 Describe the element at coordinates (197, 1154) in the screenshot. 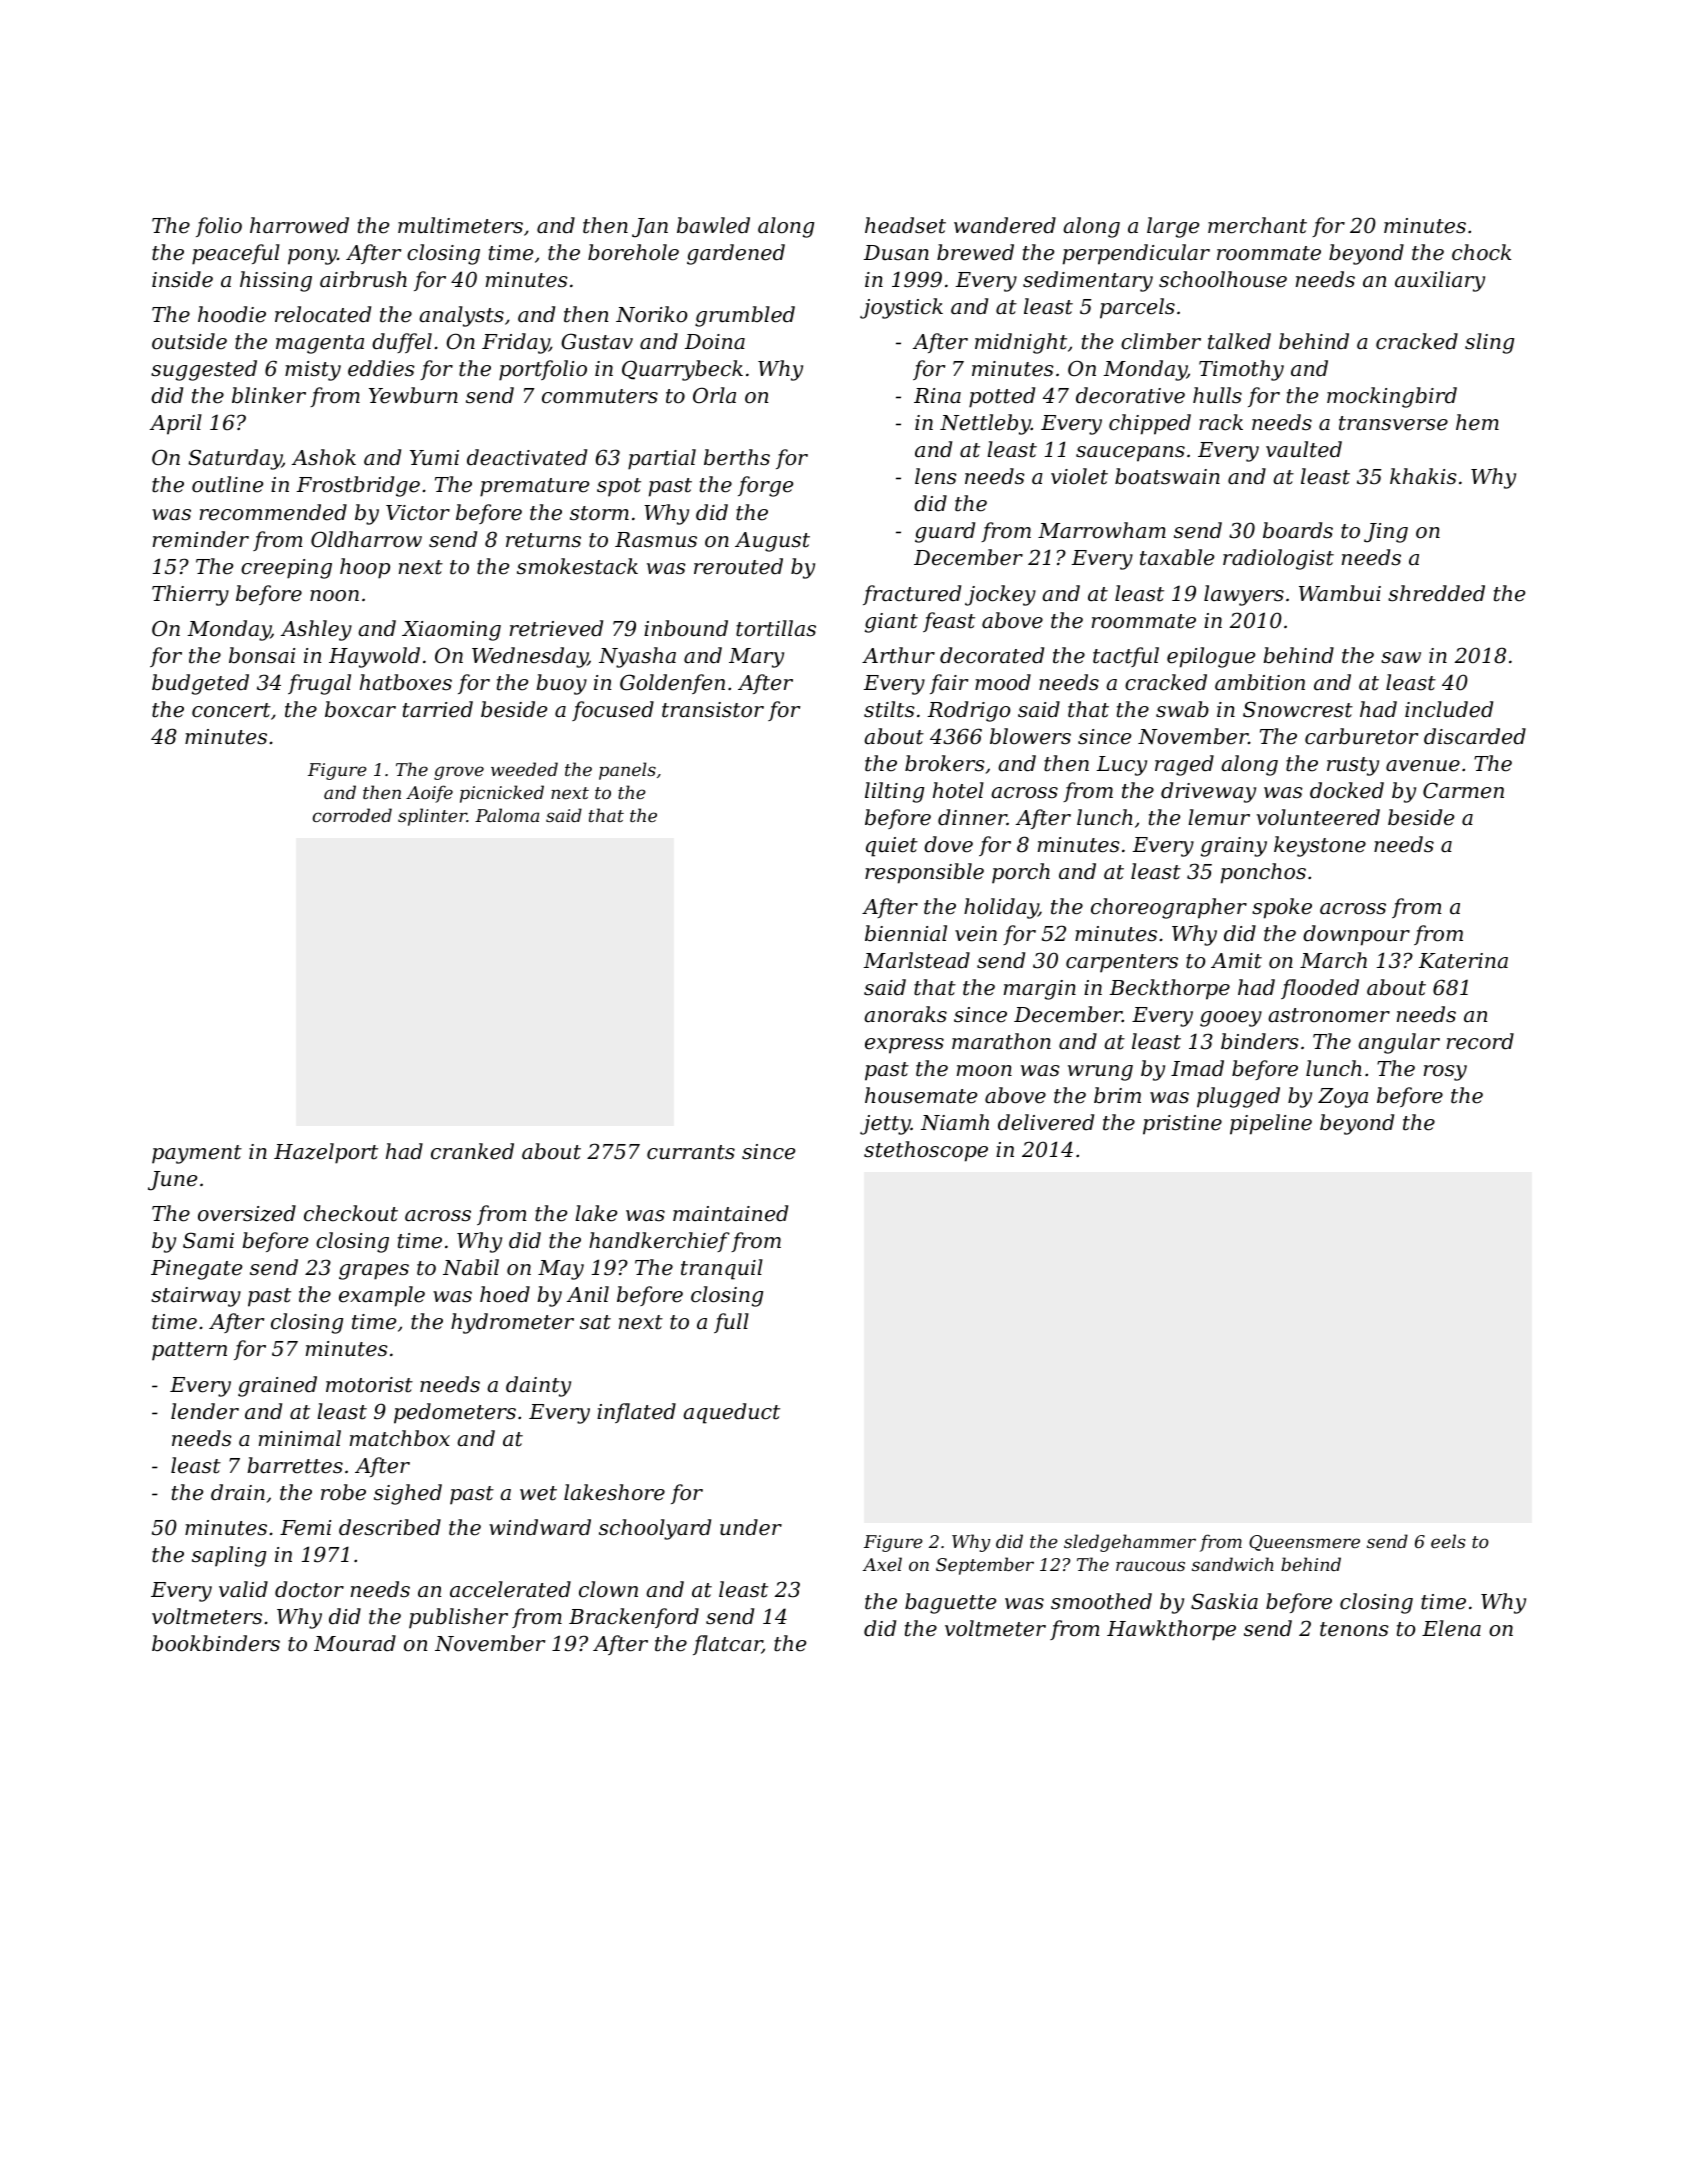

I see `payment` at that location.
